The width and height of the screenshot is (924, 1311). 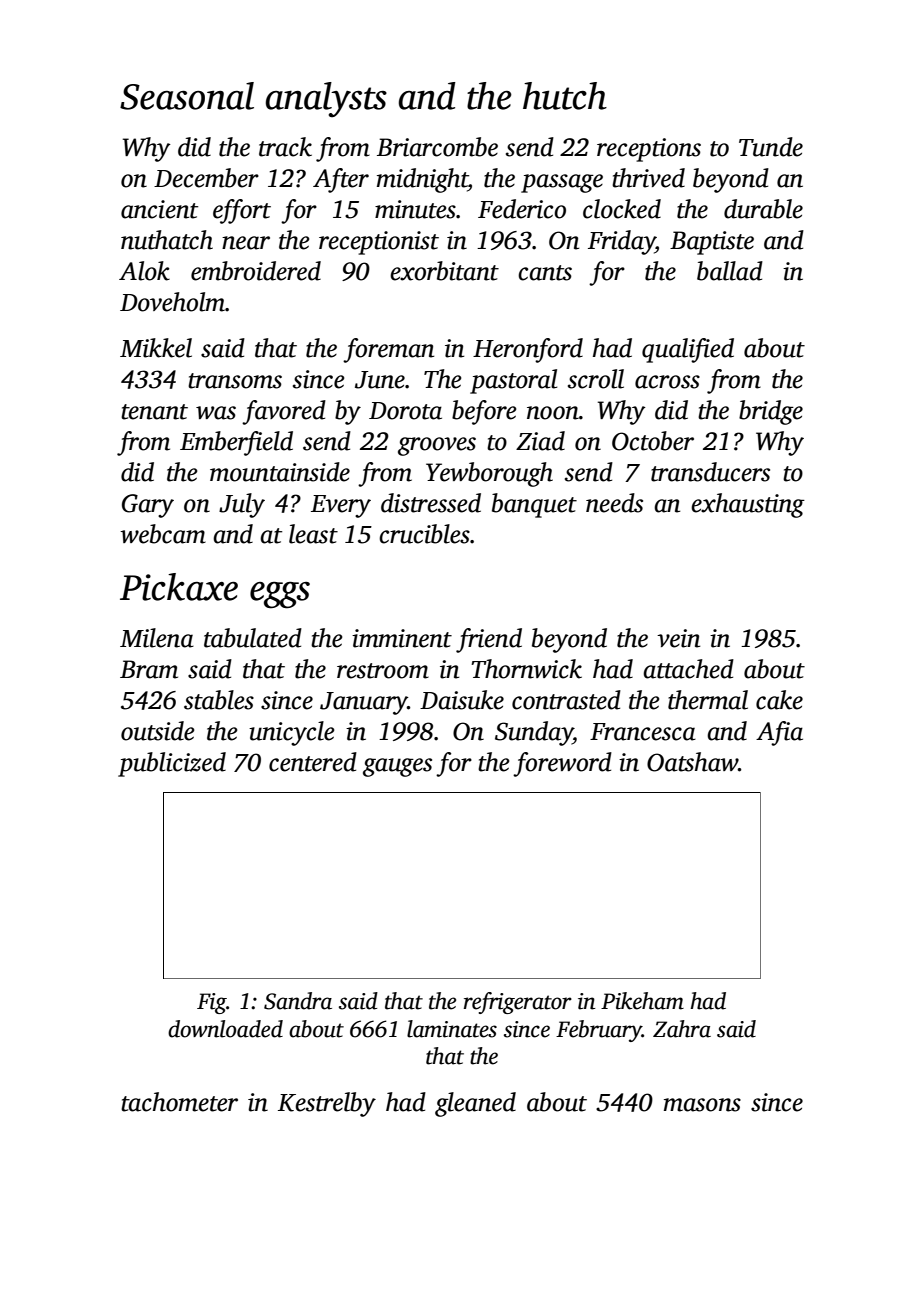 I want to click on tachometer, so click(x=179, y=1102).
